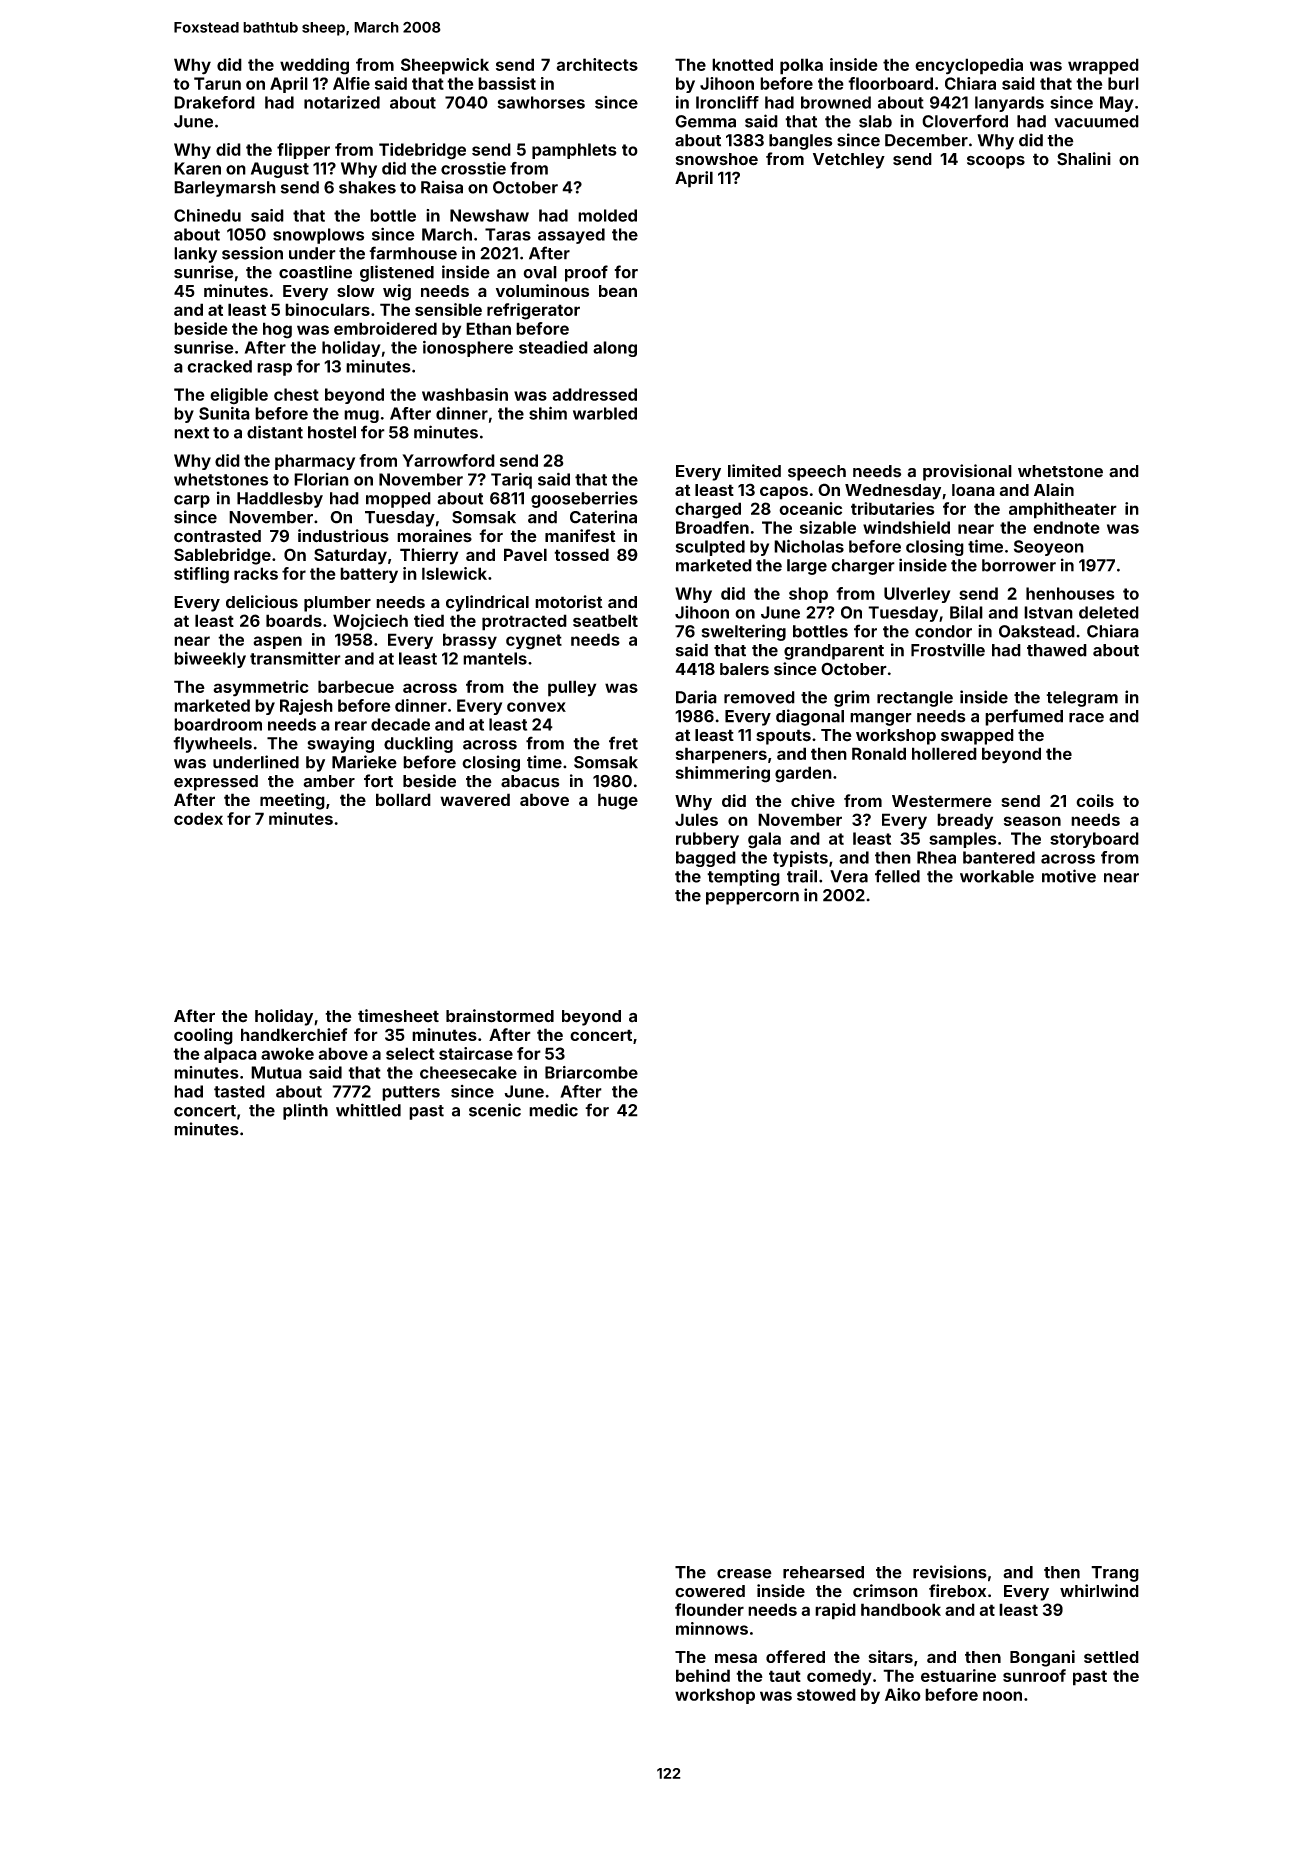 The width and height of the screenshot is (1313, 1856). Describe the element at coordinates (710, 1591) in the screenshot. I see `cowered` at that location.
